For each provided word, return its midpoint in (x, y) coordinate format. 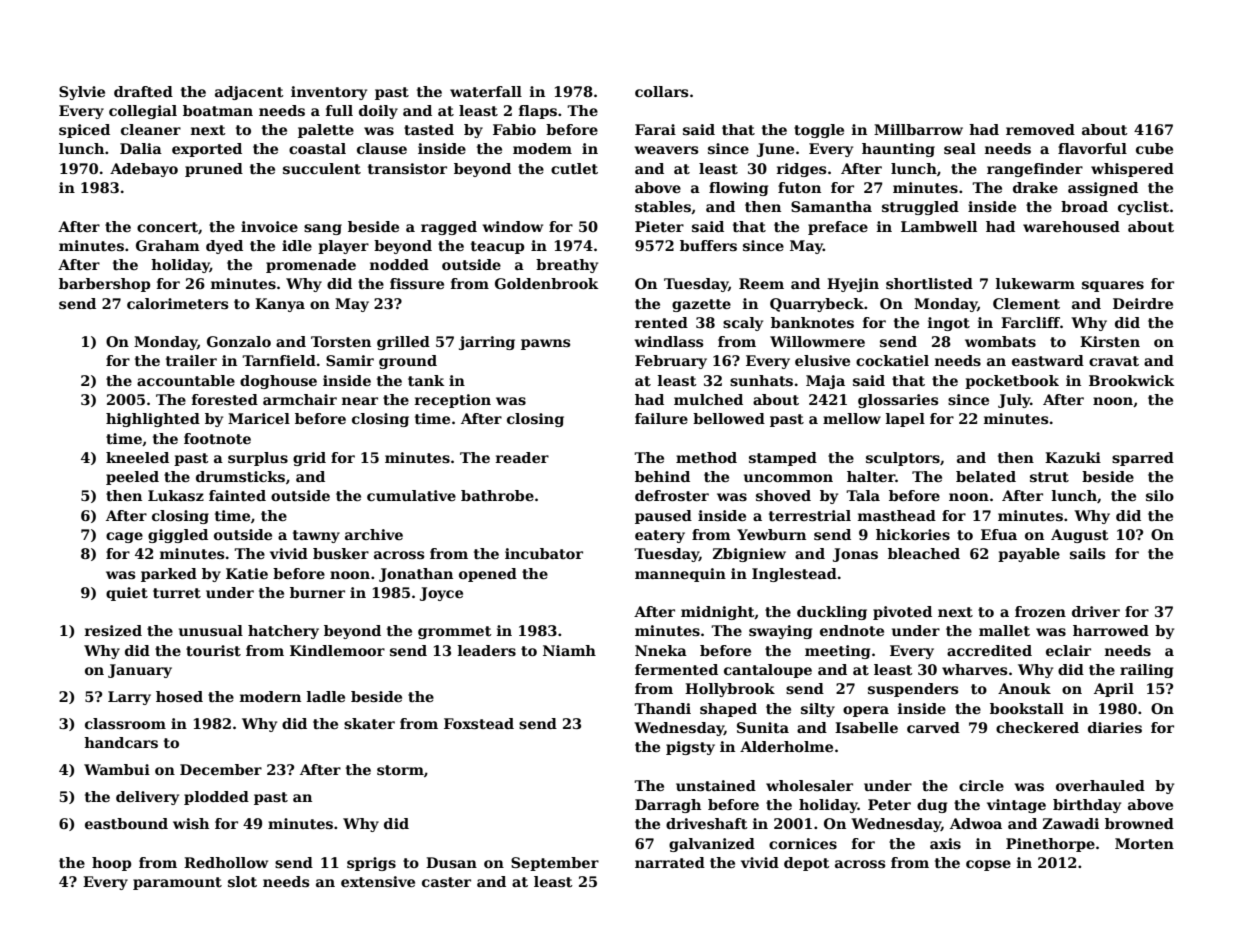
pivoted (902, 613)
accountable (186, 380)
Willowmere (817, 341)
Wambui (117, 769)
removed (1040, 129)
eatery (660, 536)
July (1014, 401)
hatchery (283, 632)
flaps (538, 112)
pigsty (690, 748)
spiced (84, 131)
